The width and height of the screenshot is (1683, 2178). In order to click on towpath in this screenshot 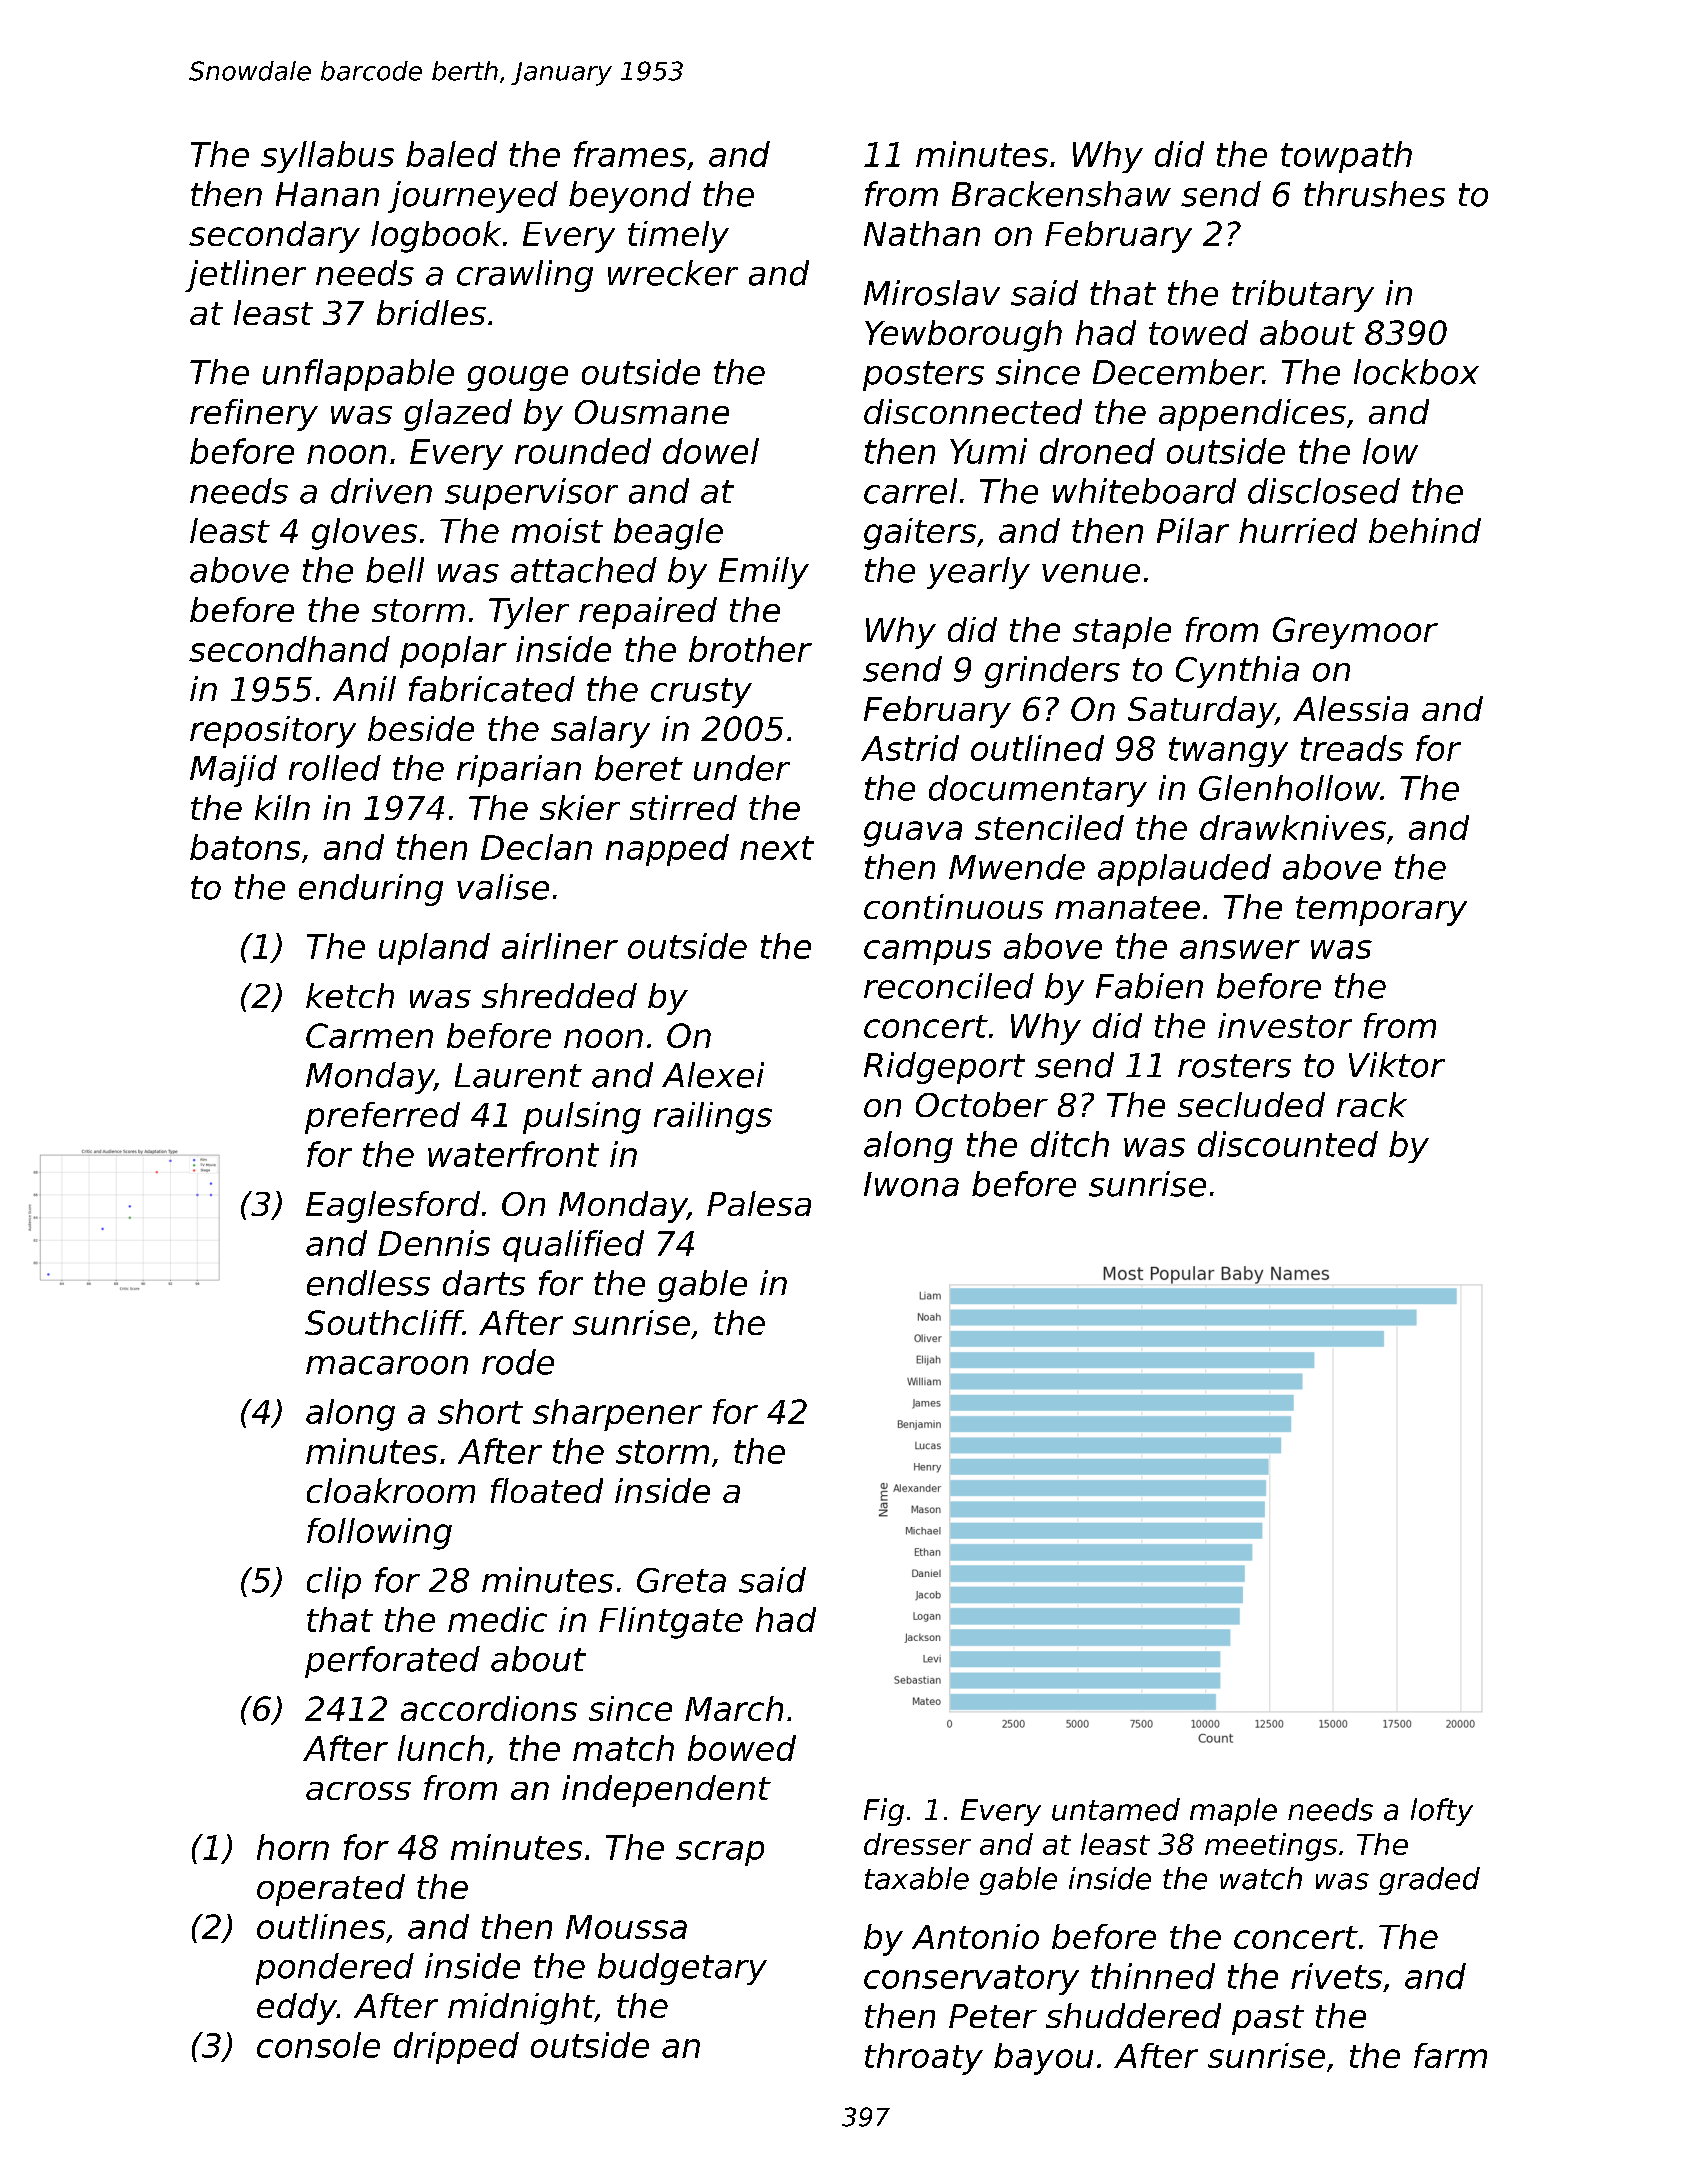, I will do `click(1346, 157)`.
